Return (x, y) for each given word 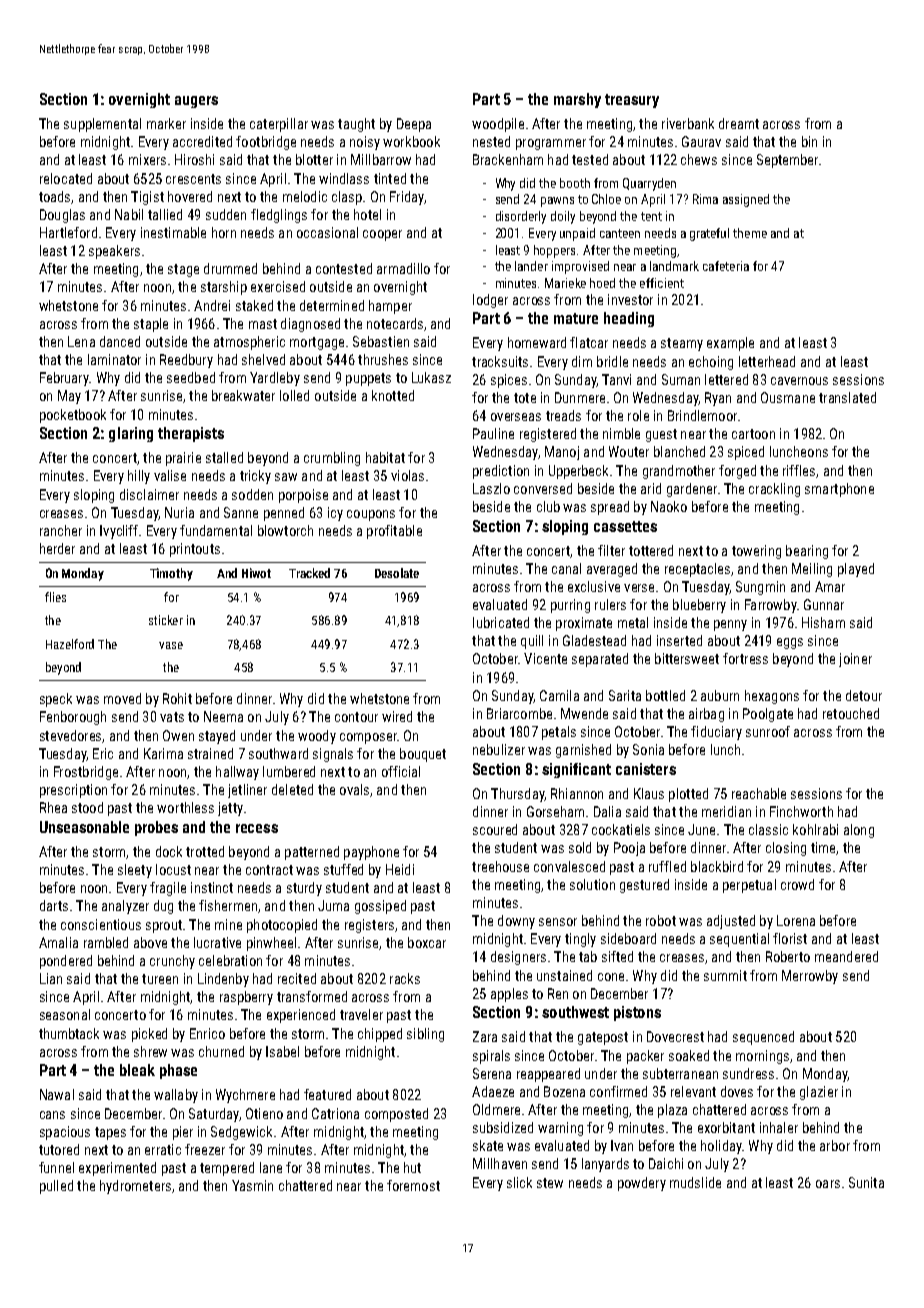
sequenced (763, 1038)
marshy (577, 100)
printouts (195, 550)
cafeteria (726, 266)
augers (196, 102)
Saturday (214, 1115)
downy (516, 922)
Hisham (823, 622)
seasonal (65, 1014)
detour (864, 695)
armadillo (403, 268)
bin (809, 141)
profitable (394, 532)
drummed (230, 268)
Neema (223, 716)
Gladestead (594, 640)
